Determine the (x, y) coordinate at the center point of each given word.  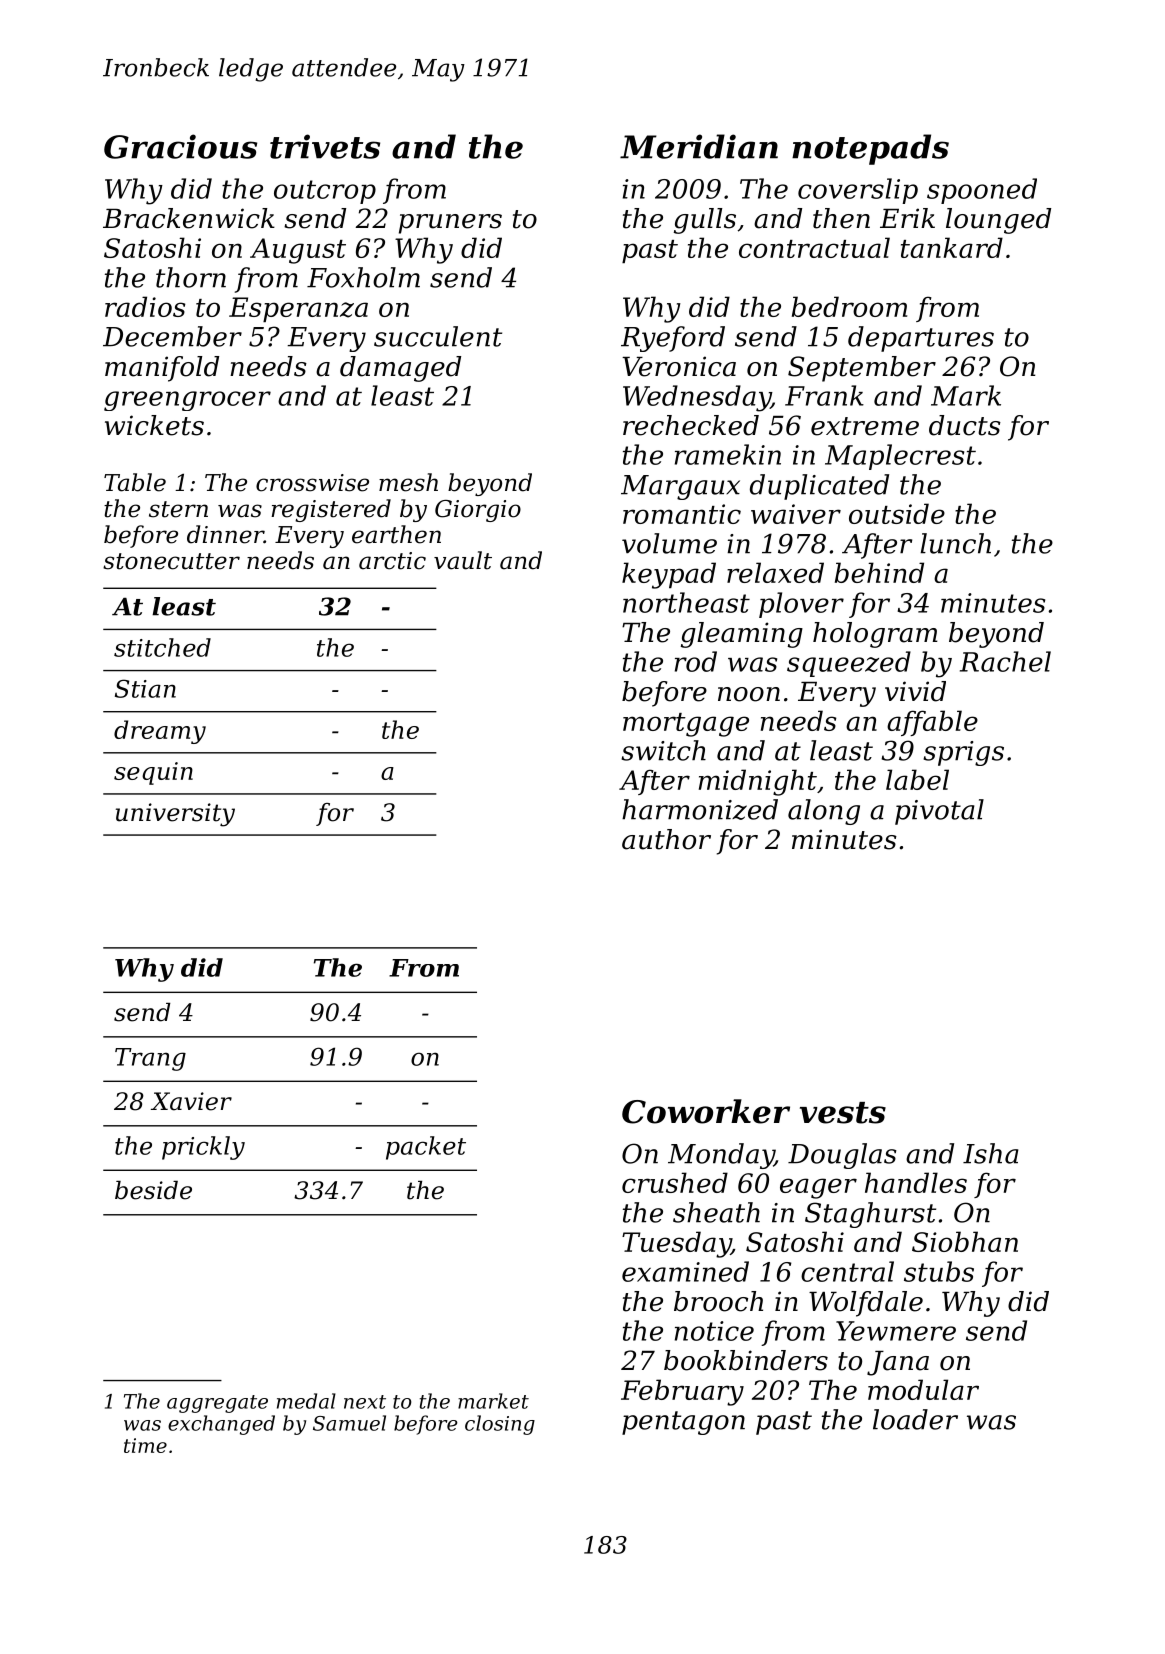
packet (426, 1148)
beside (153, 1190)
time (145, 1445)
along (824, 812)
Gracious (180, 146)
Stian (145, 688)
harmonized (700, 809)
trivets (325, 146)
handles (916, 1182)
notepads (870, 149)
